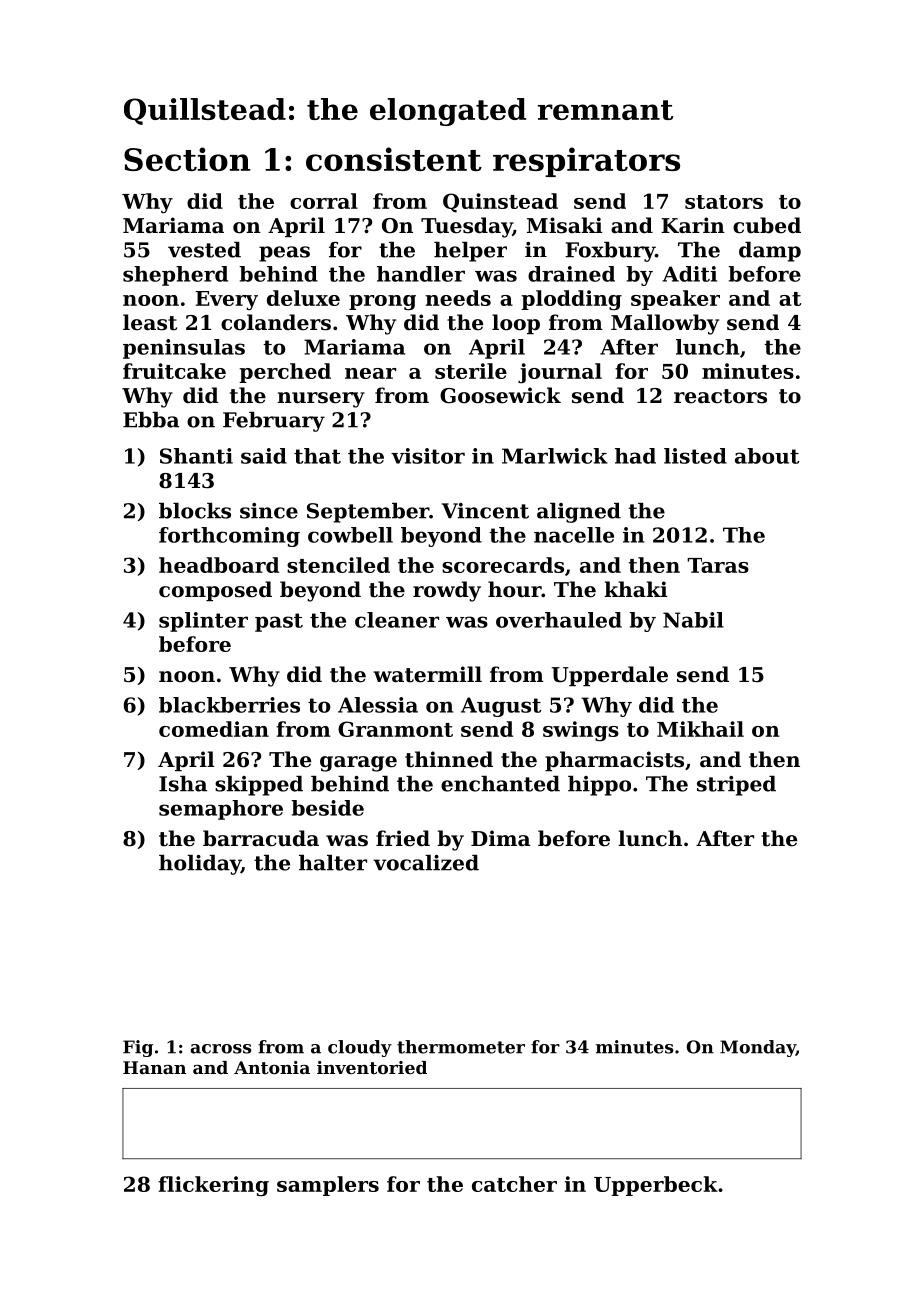 This screenshot has width=924, height=1314. Describe the element at coordinates (736, 786) in the screenshot. I see `striped` at that location.
